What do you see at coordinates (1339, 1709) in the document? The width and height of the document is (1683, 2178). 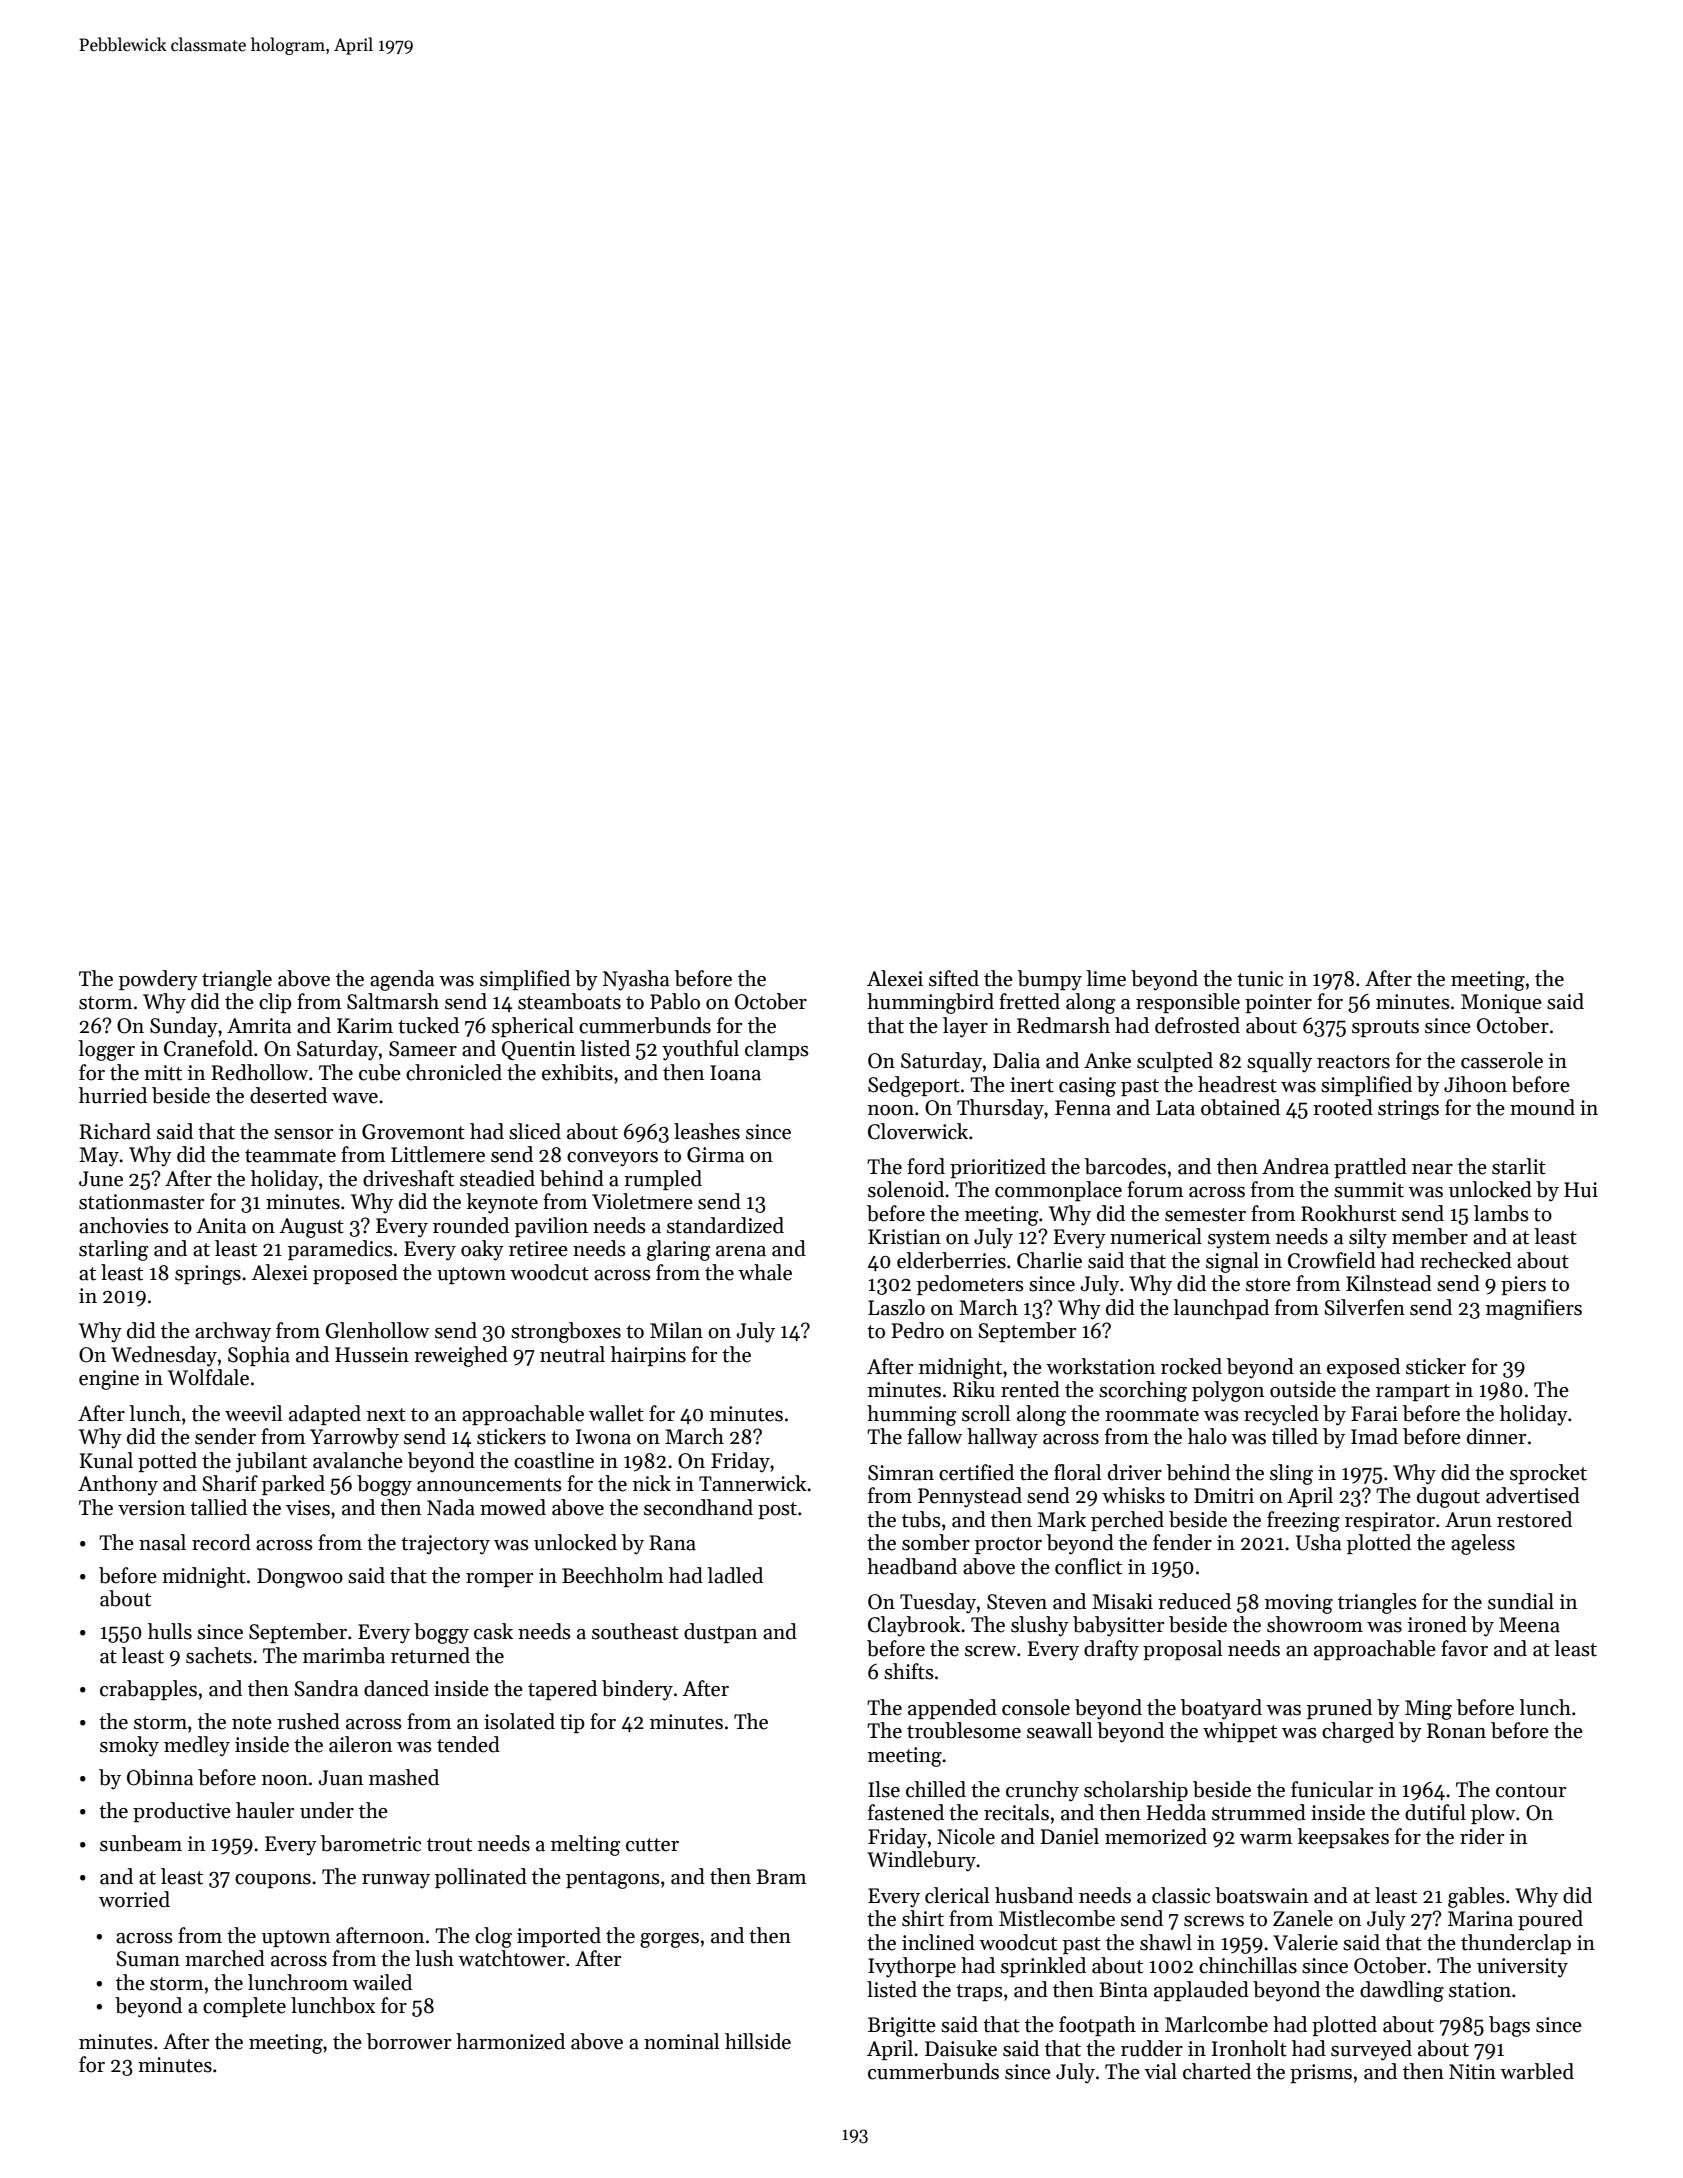 I see `pruned` at bounding box center [1339, 1709].
